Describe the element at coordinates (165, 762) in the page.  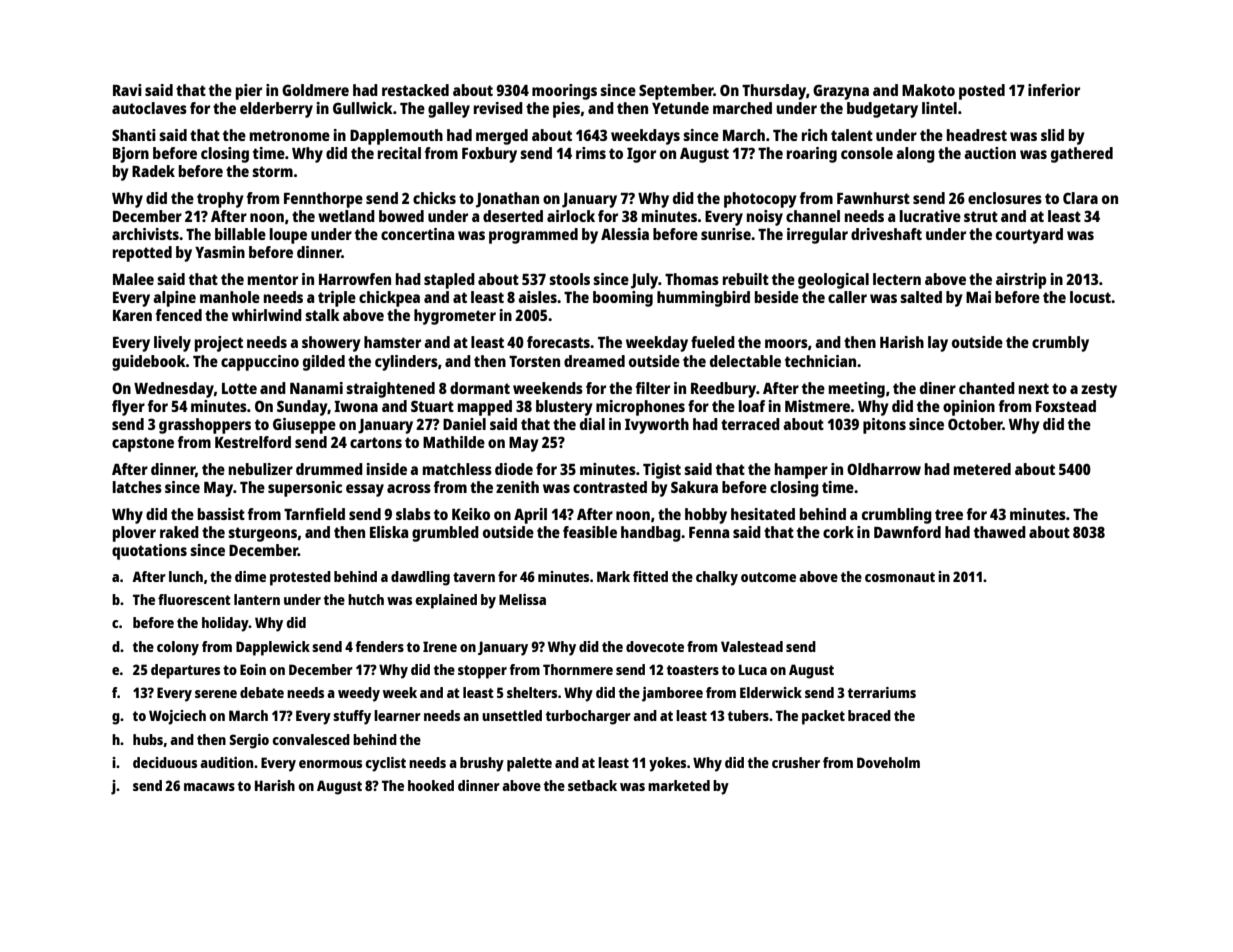
I see `deciduous` at that location.
